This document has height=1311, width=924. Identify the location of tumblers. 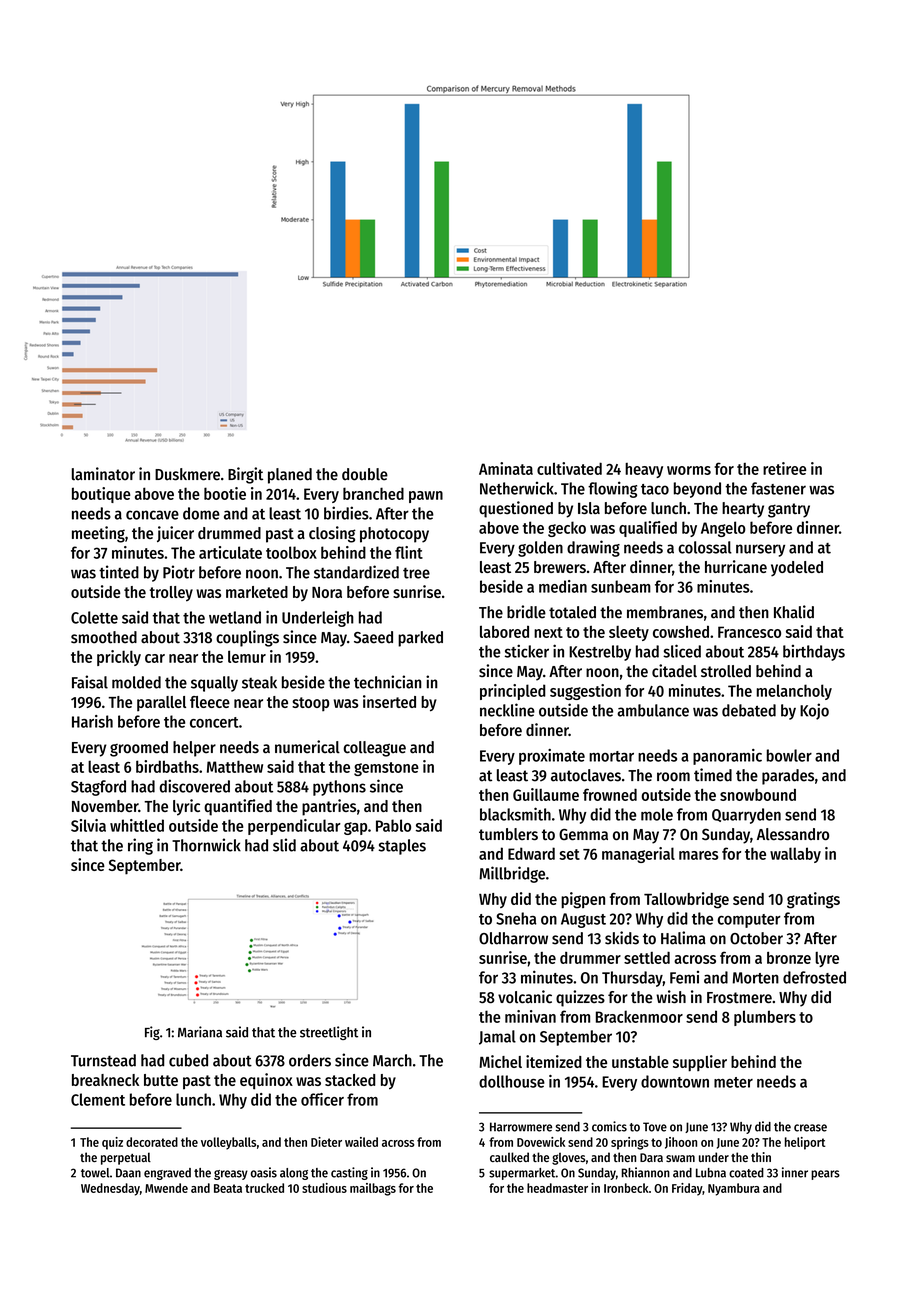
(508, 834).
